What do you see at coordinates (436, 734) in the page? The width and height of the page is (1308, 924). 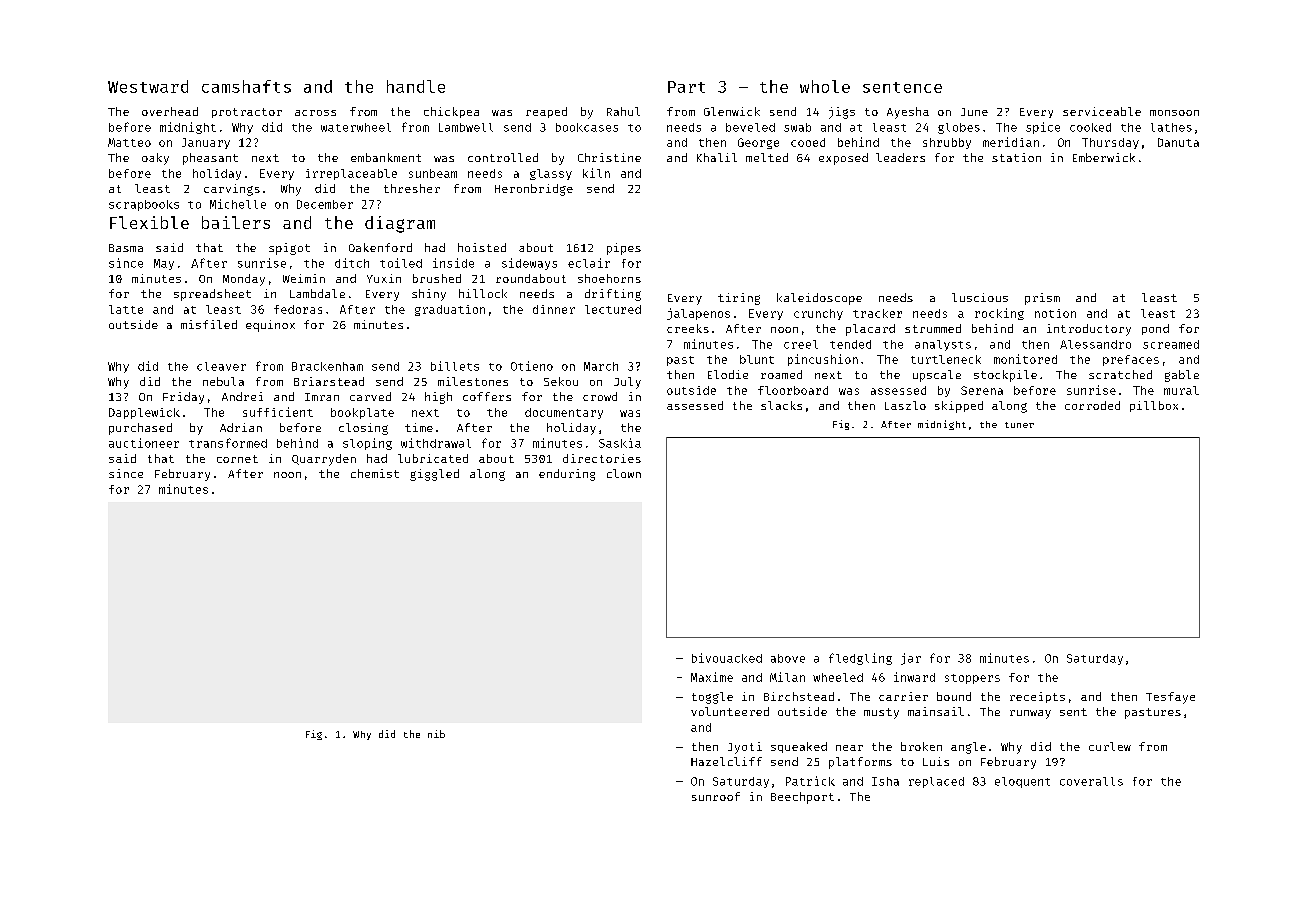 I see `nib` at bounding box center [436, 734].
